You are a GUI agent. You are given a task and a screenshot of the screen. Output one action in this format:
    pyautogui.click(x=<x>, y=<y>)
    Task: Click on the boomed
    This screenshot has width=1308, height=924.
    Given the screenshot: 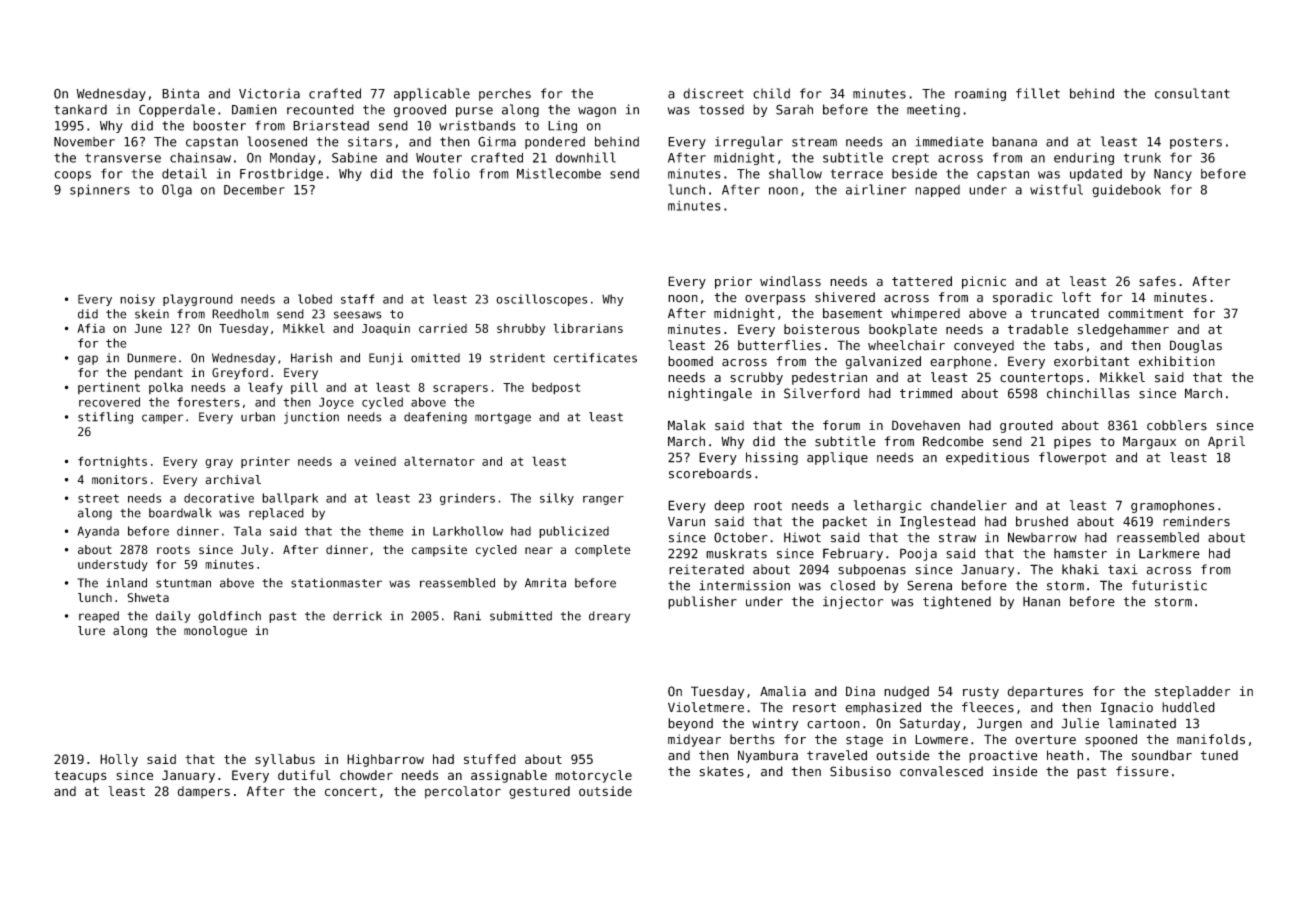 What is the action you would take?
    pyautogui.click(x=690, y=361)
